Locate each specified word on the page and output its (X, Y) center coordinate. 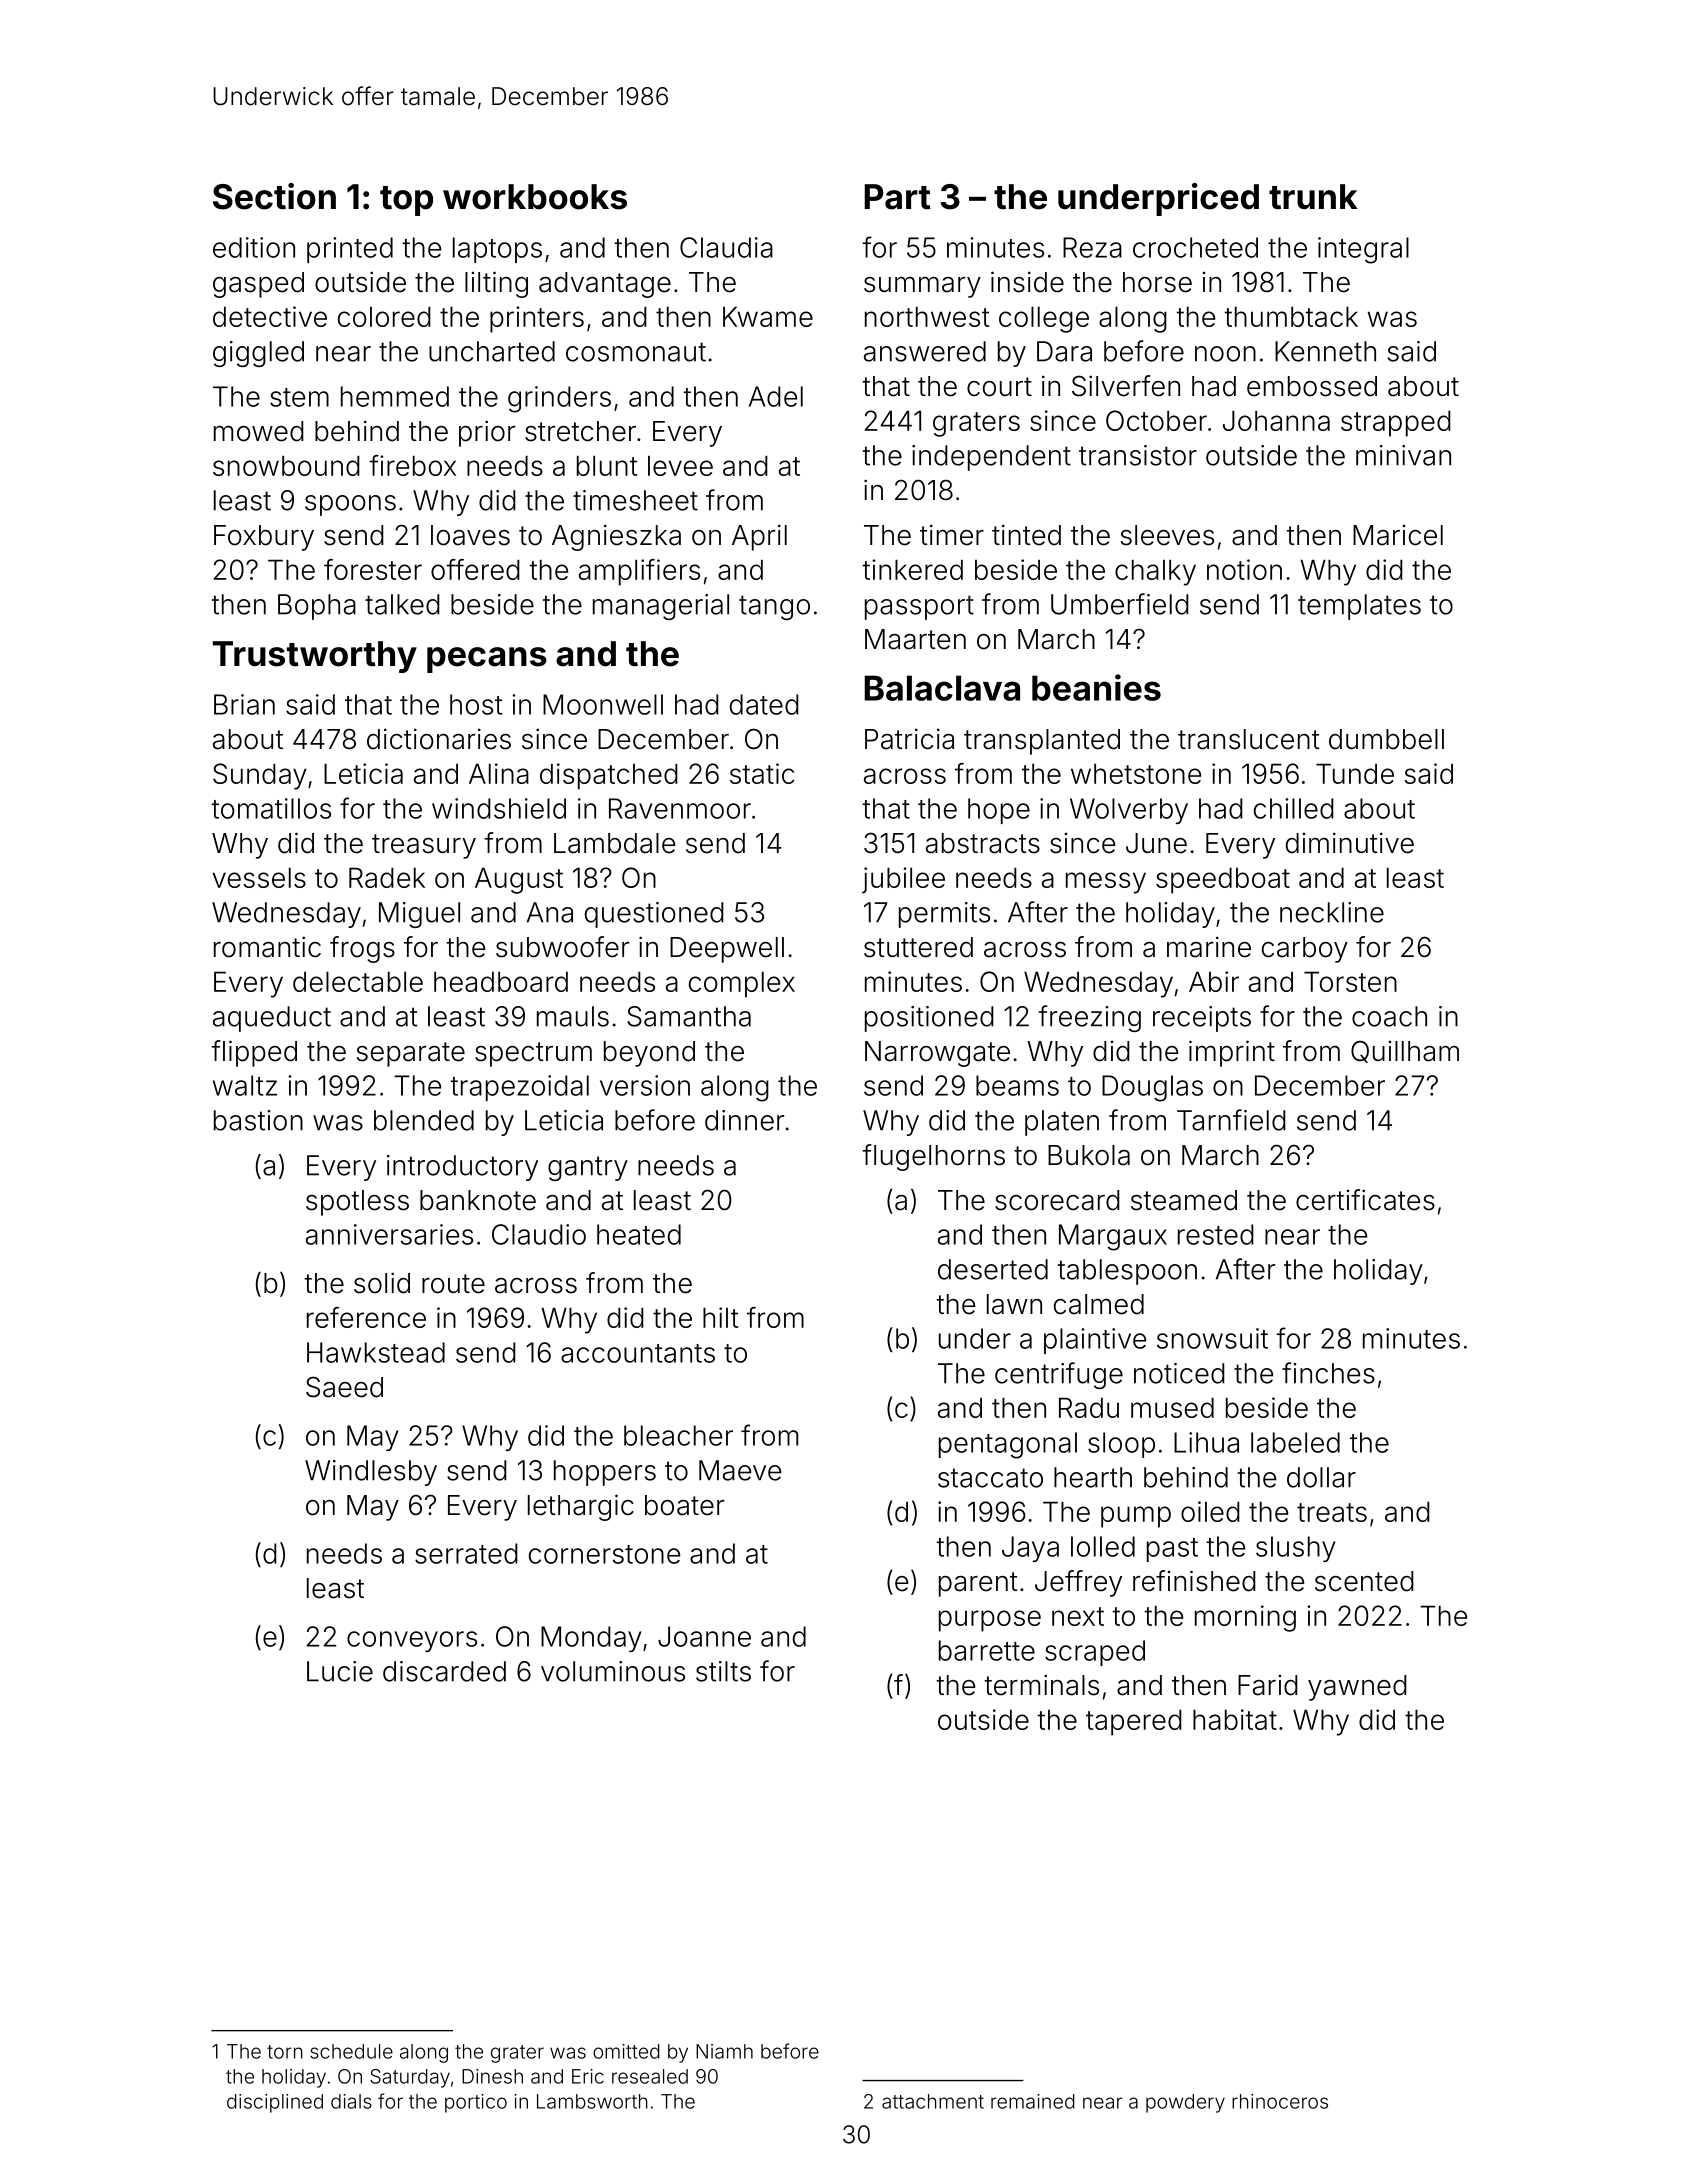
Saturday (410, 2078)
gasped (258, 285)
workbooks (535, 197)
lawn (1014, 1304)
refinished (1194, 1581)
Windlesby (371, 1473)
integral (1363, 250)
